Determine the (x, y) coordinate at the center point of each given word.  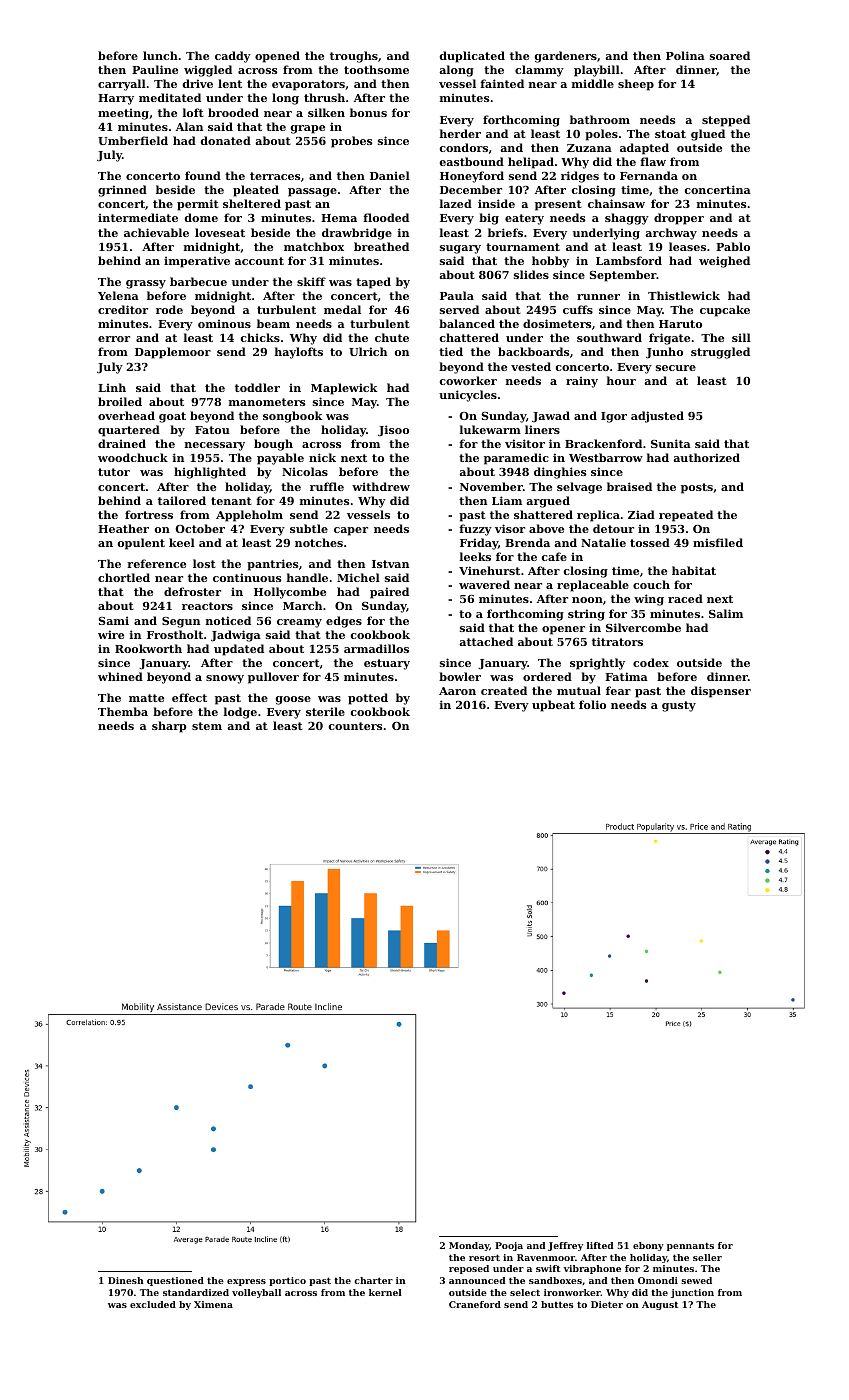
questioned (175, 1281)
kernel (385, 1292)
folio (592, 704)
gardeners (566, 57)
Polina (685, 55)
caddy (233, 57)
